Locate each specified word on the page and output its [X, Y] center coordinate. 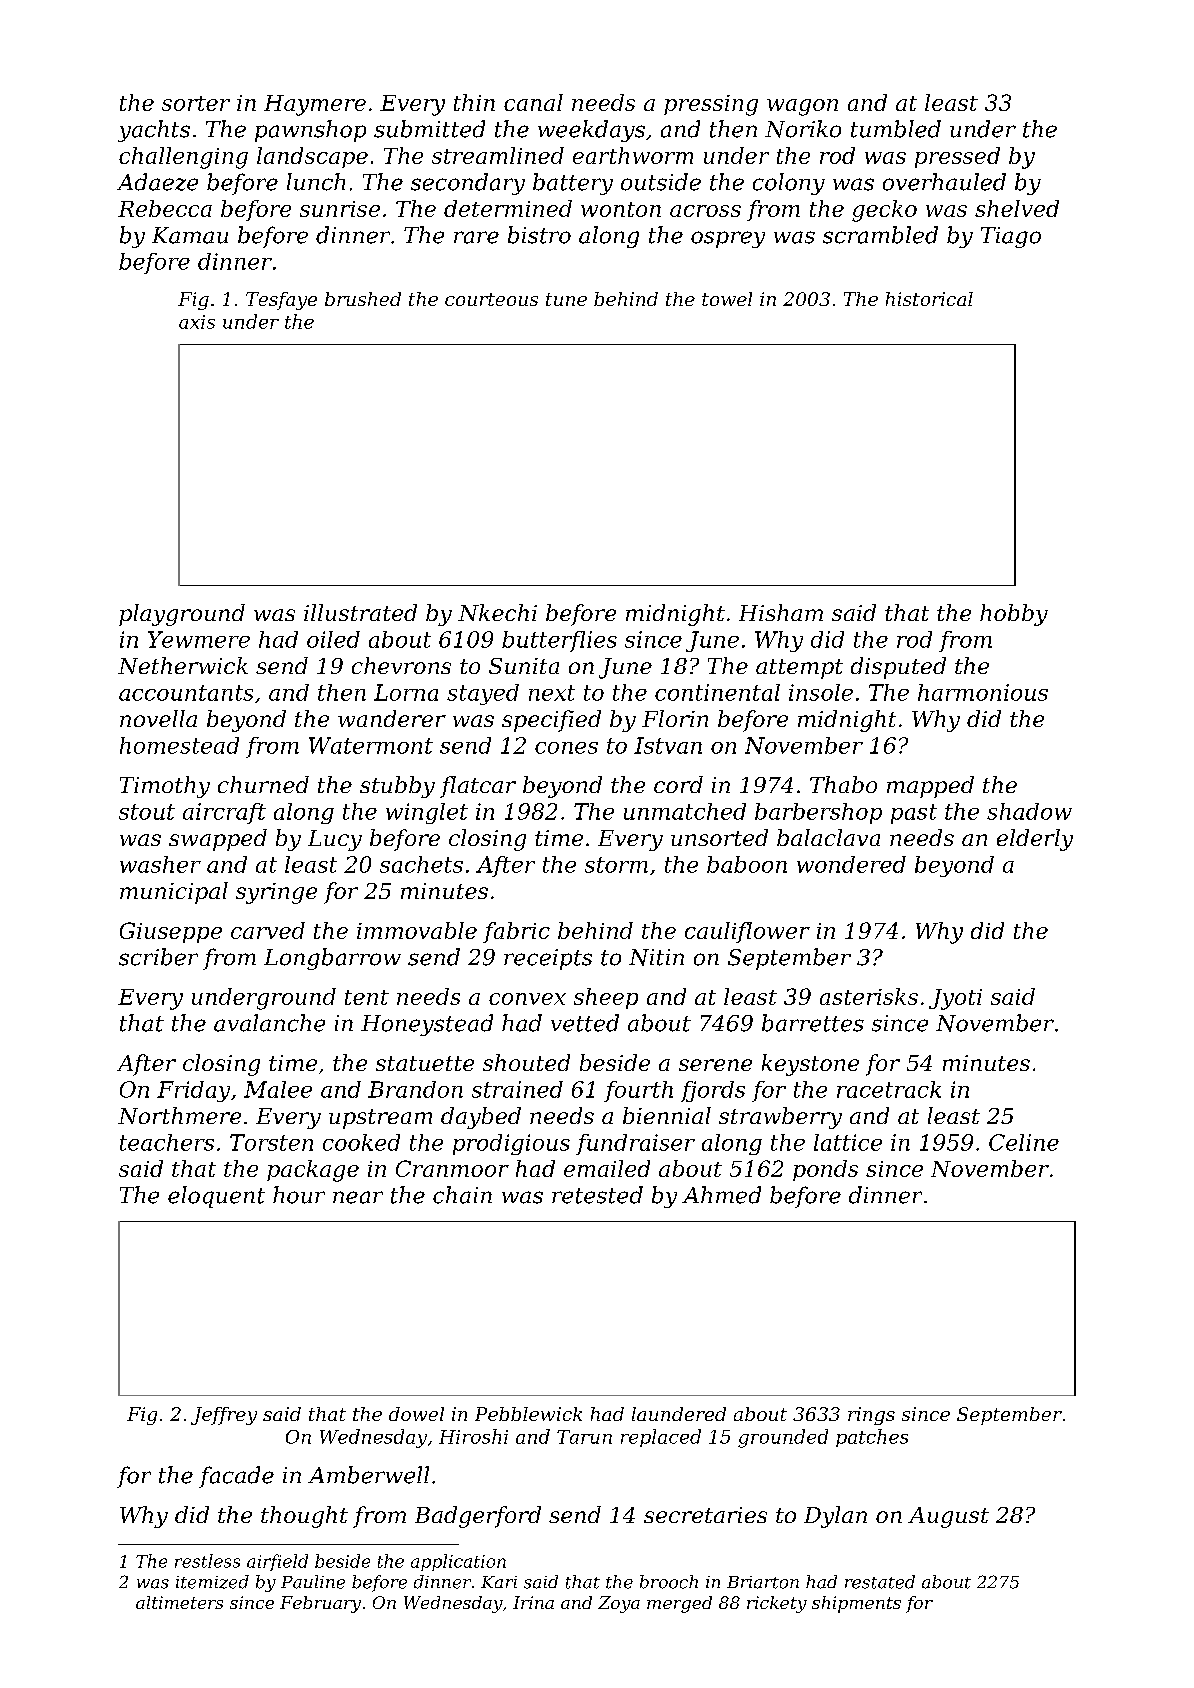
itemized [212, 1582]
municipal [174, 893]
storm [616, 865]
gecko [884, 211]
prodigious [511, 1144]
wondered [851, 864]
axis [197, 322]
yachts [154, 131]
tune [566, 299]
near [358, 1197]
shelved [1017, 208]
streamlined [498, 155]
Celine [1024, 1142]
